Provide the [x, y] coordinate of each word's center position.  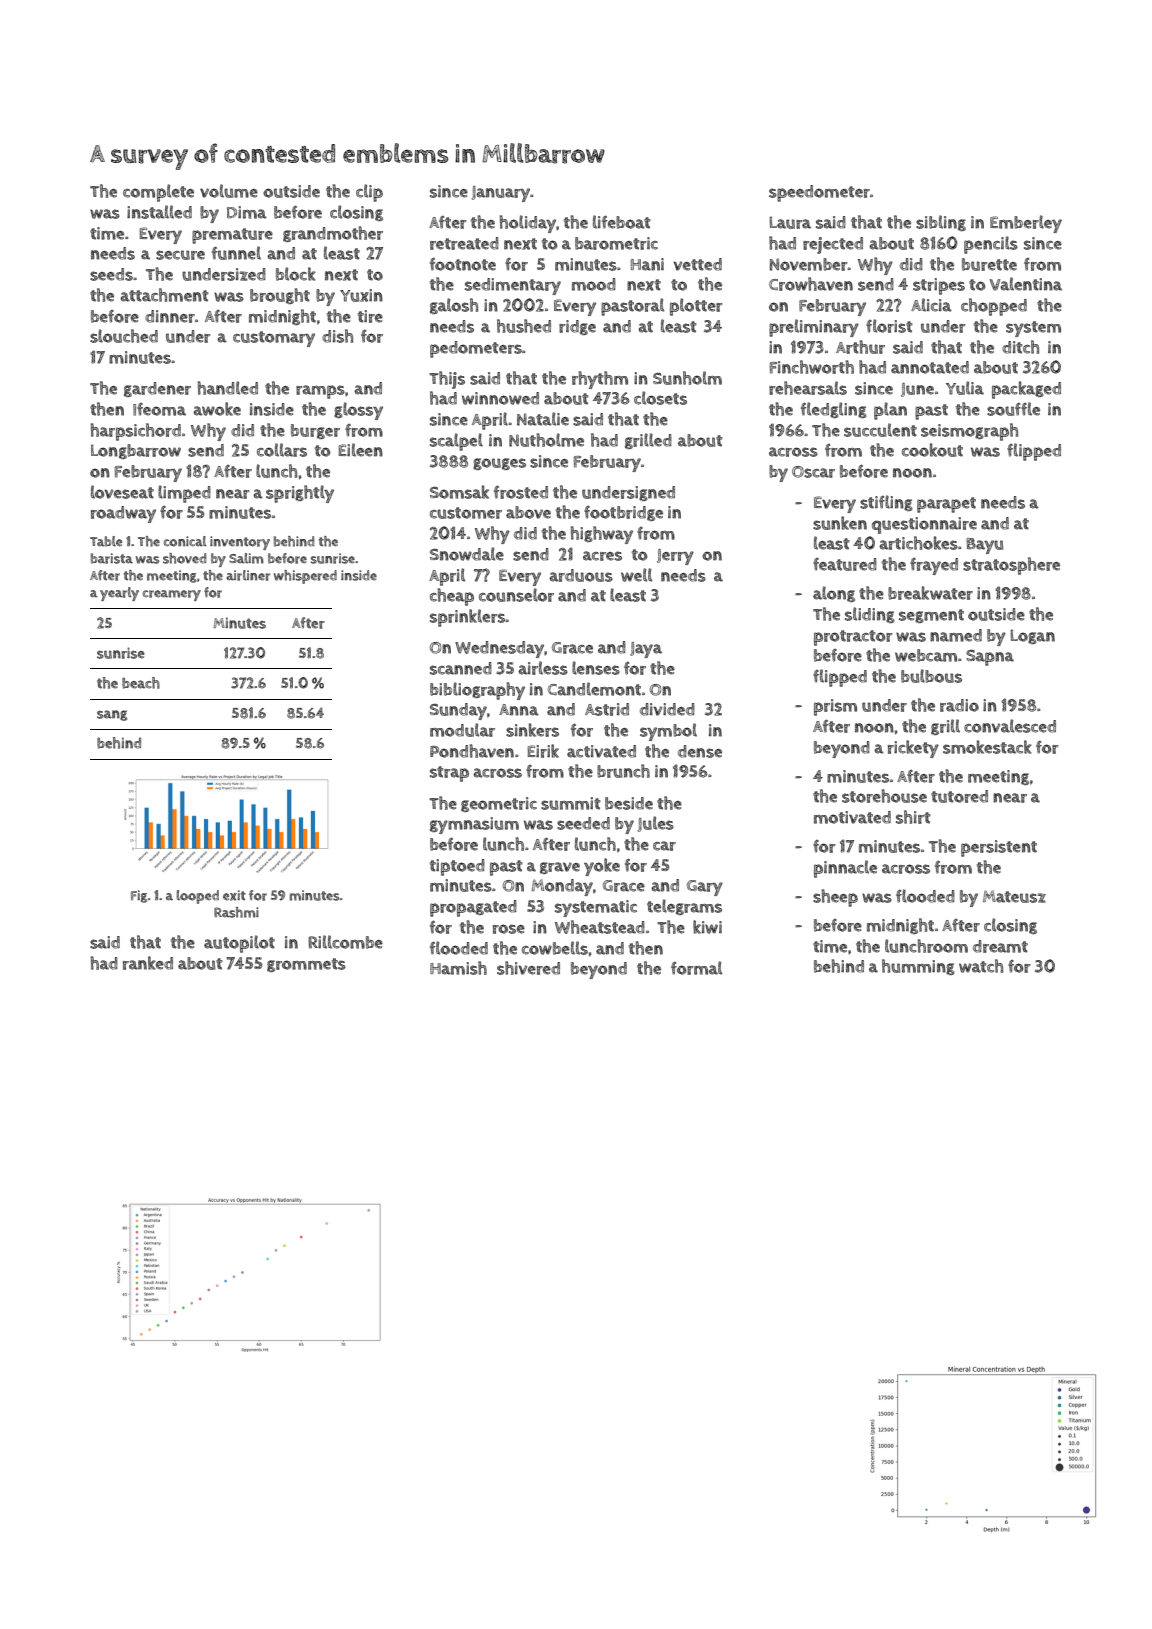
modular [462, 730]
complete [158, 193]
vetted [697, 264]
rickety [913, 749]
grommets [306, 965]
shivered [528, 968]
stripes [939, 286]
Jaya [646, 650]
